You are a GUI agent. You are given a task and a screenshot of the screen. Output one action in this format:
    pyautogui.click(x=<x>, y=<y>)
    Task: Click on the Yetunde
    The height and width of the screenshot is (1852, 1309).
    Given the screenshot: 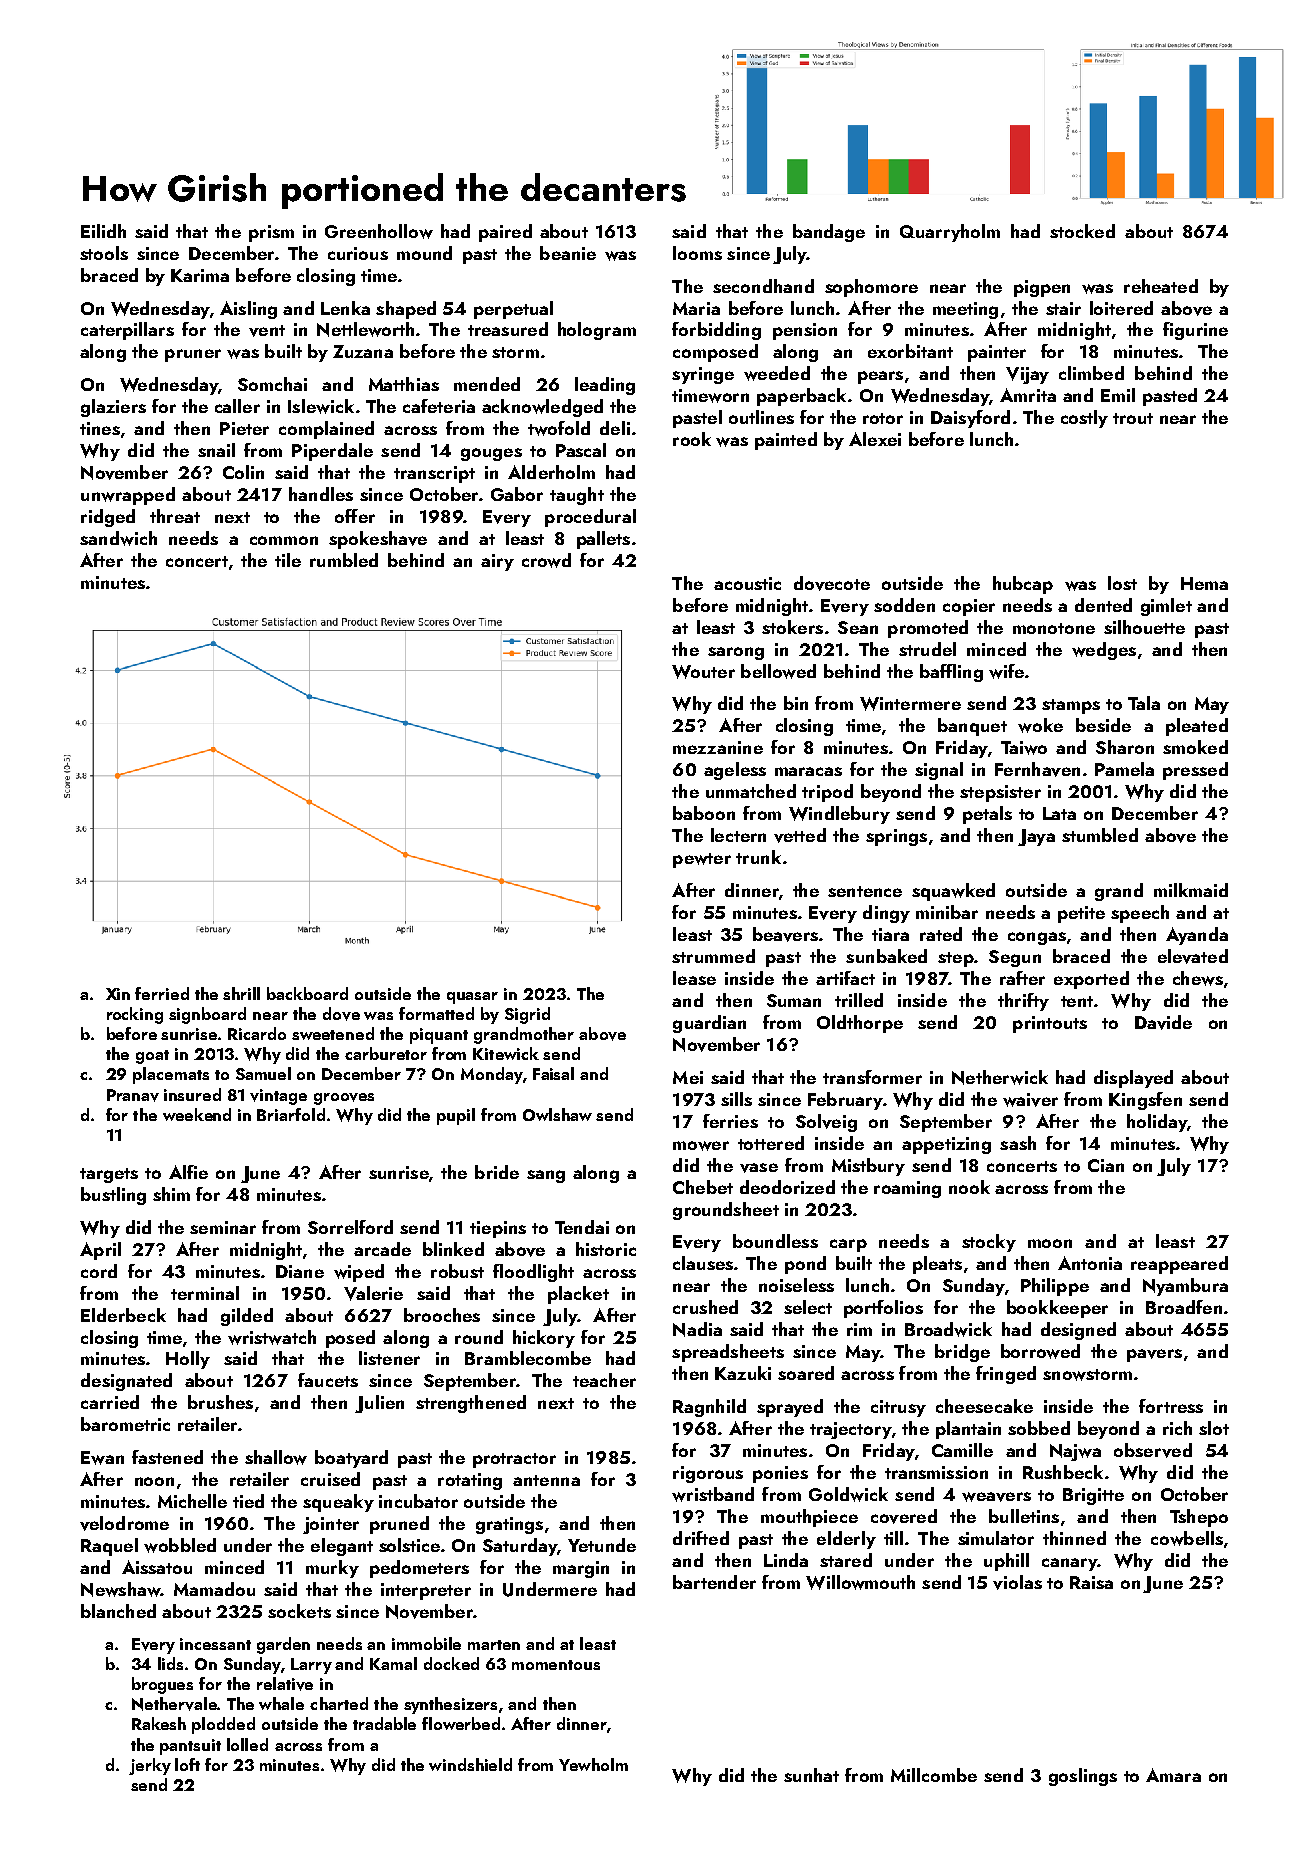 What is the action you would take?
    pyautogui.click(x=602, y=1545)
